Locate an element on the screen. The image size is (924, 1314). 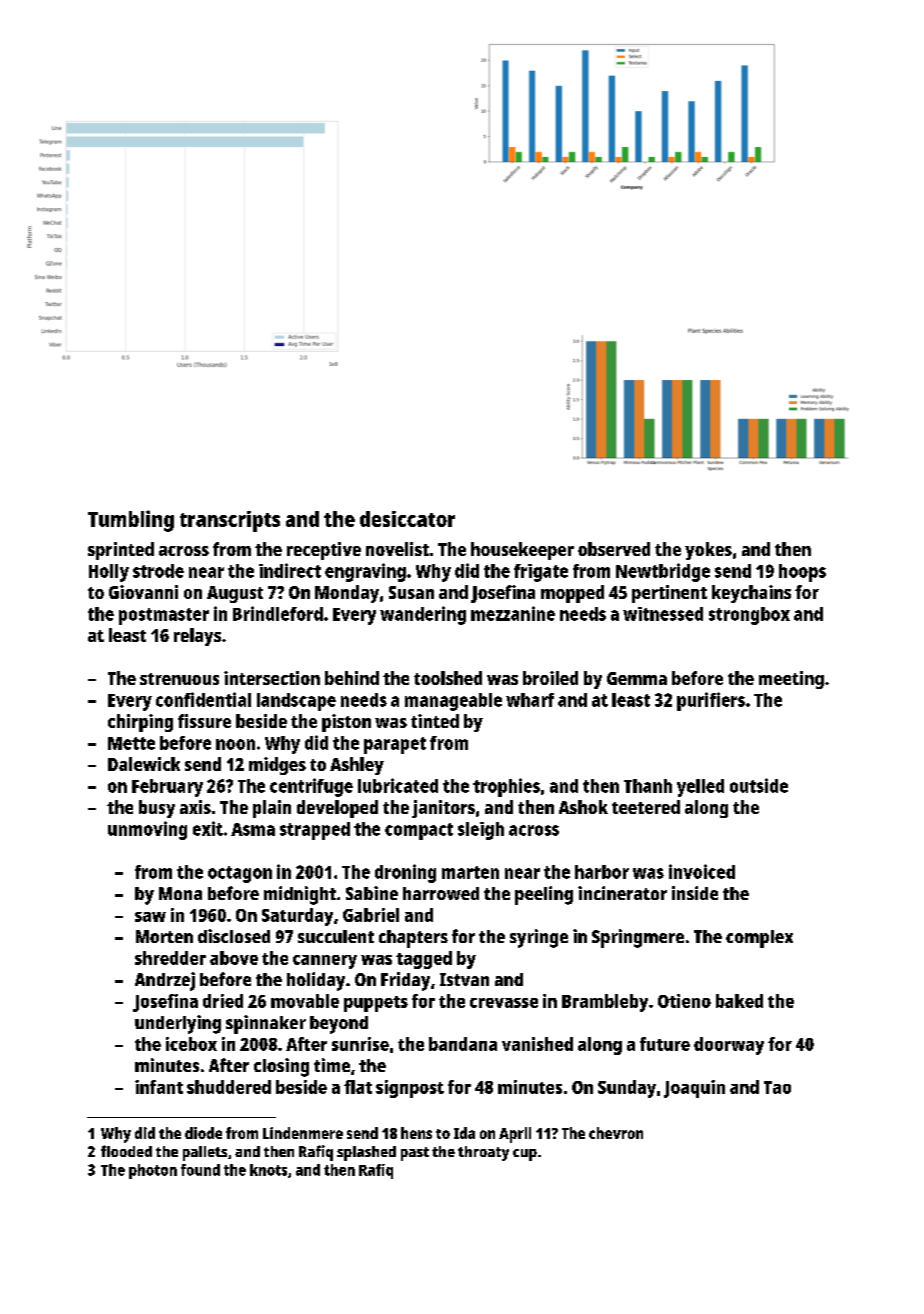
Morten is located at coordinates (164, 936).
